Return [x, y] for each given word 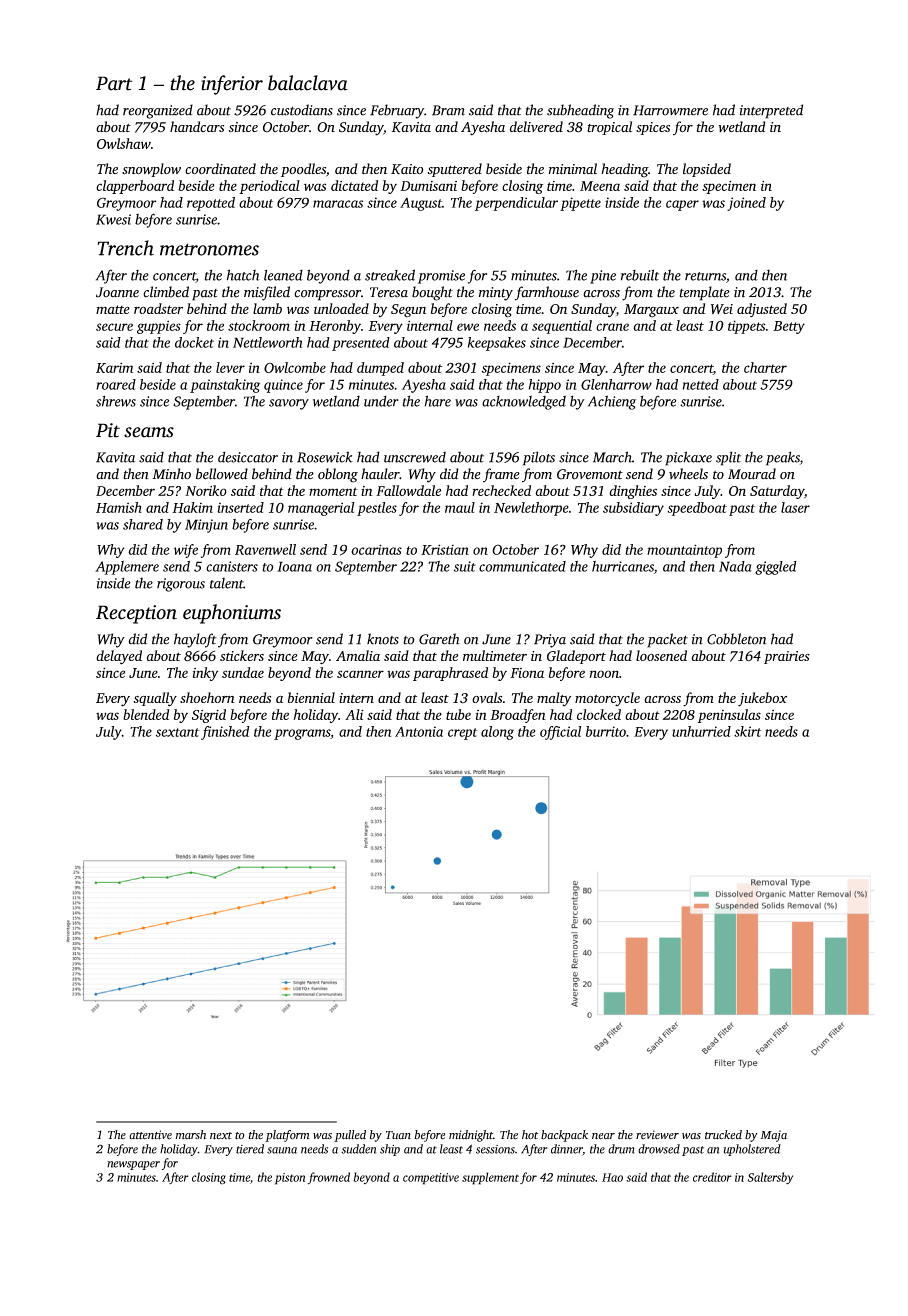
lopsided [707, 170]
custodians [302, 110]
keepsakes [497, 344]
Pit [108, 430]
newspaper [133, 1165]
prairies [787, 657]
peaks [783, 458]
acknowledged [524, 403]
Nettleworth [267, 342]
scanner [360, 674]
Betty [789, 327]
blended [146, 714]
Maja [773, 1136]
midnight [471, 1136]
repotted [211, 204]
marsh [191, 1134]
